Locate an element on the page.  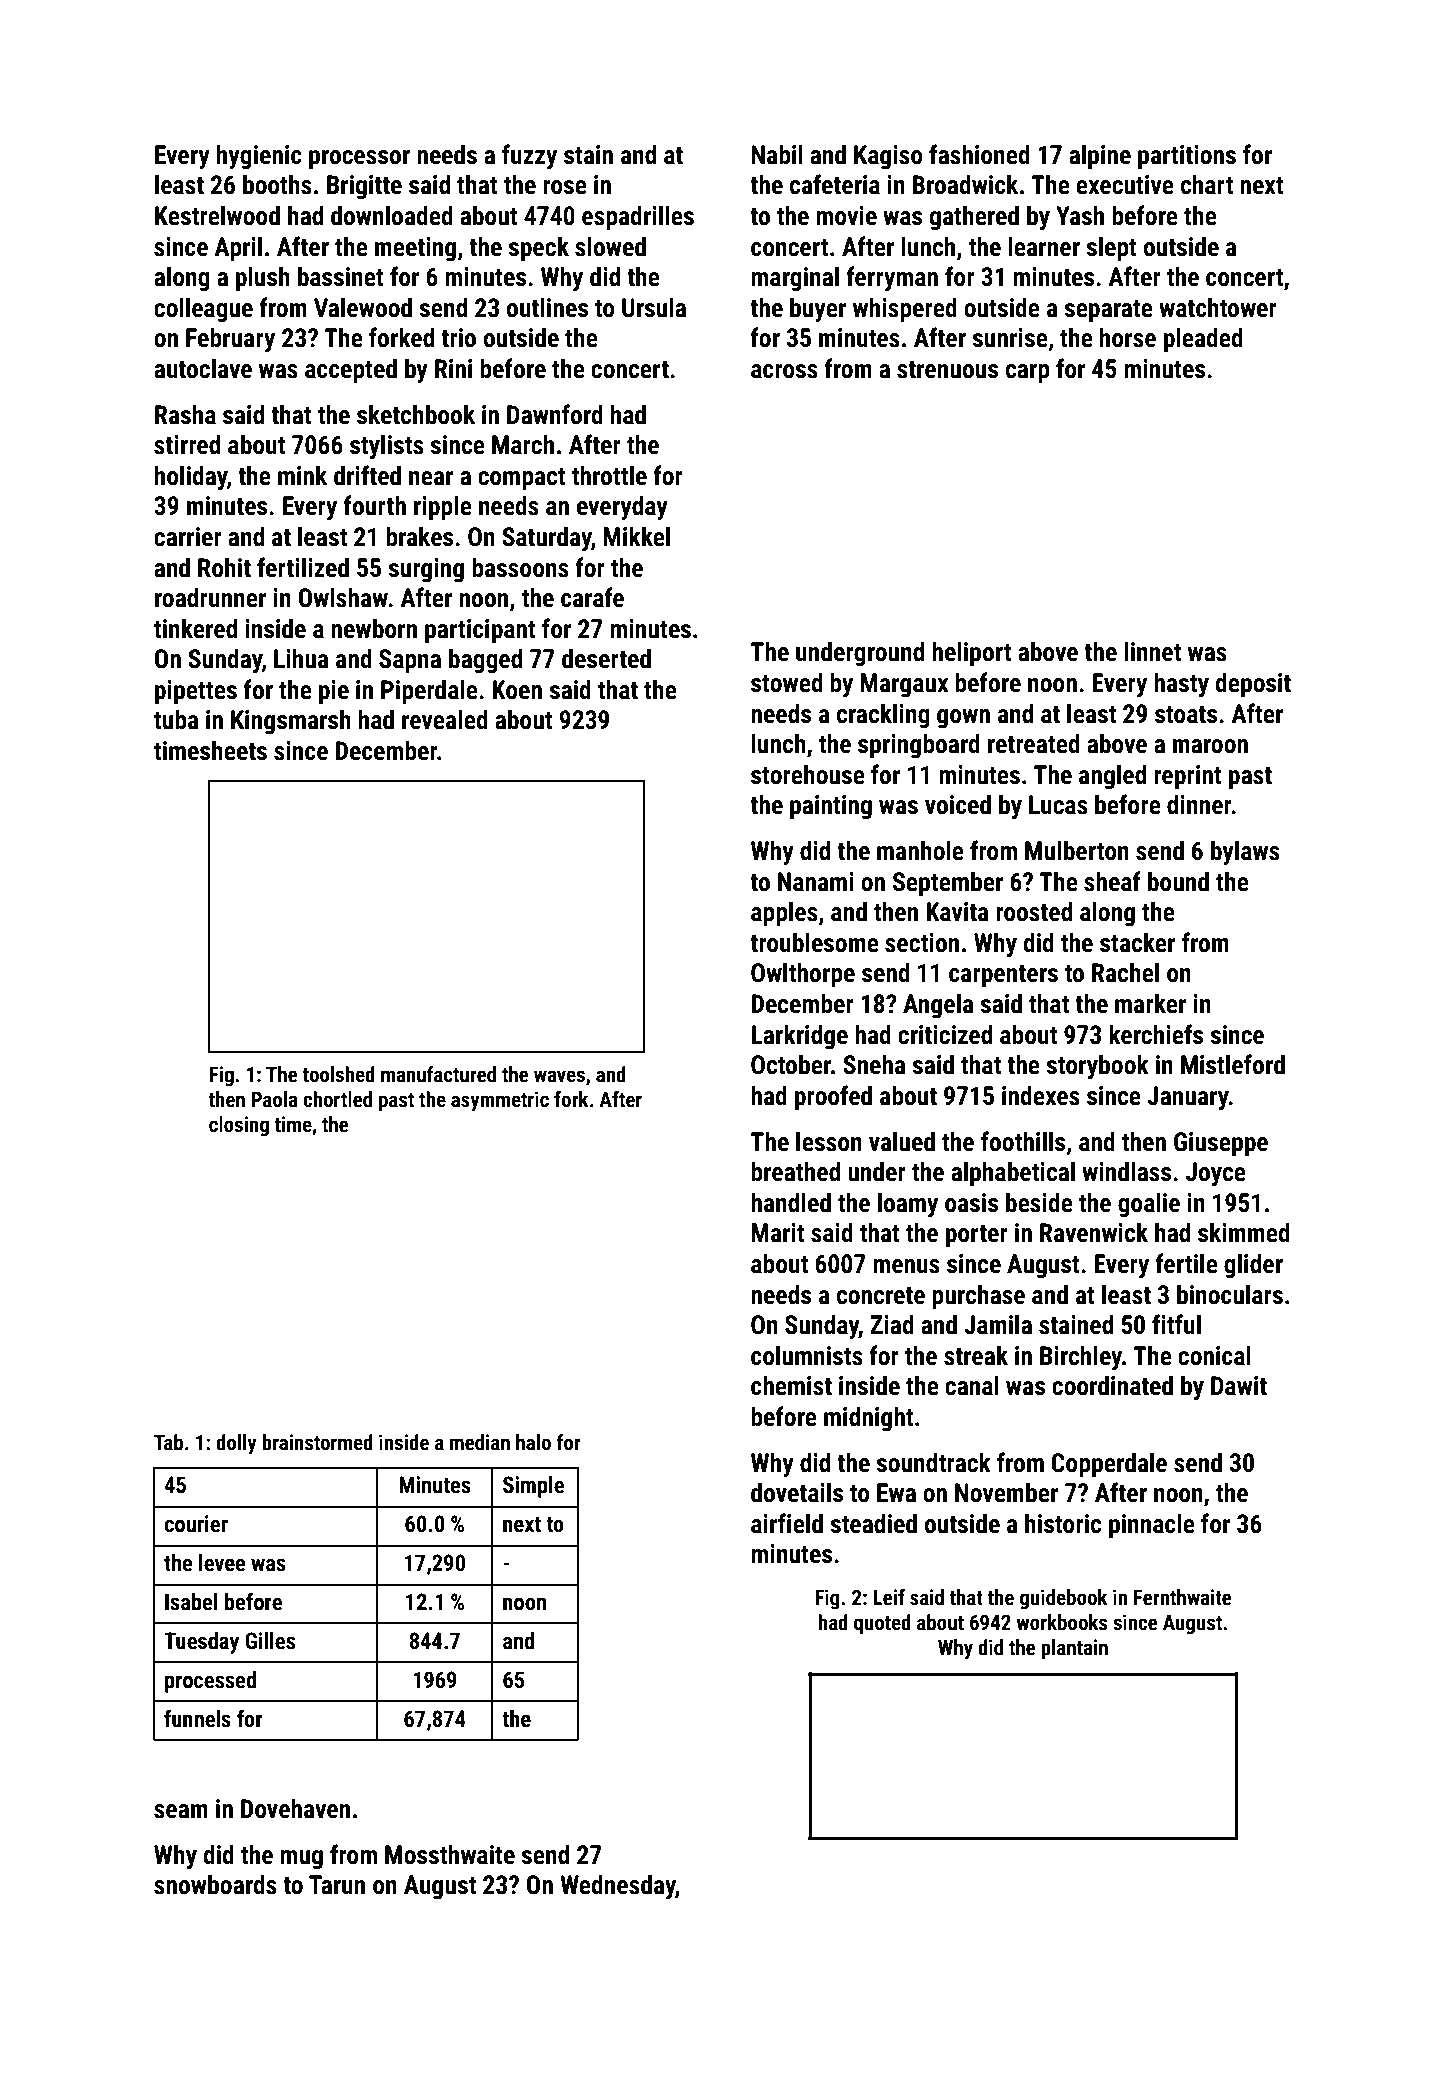
soundtrack is located at coordinates (933, 1462).
